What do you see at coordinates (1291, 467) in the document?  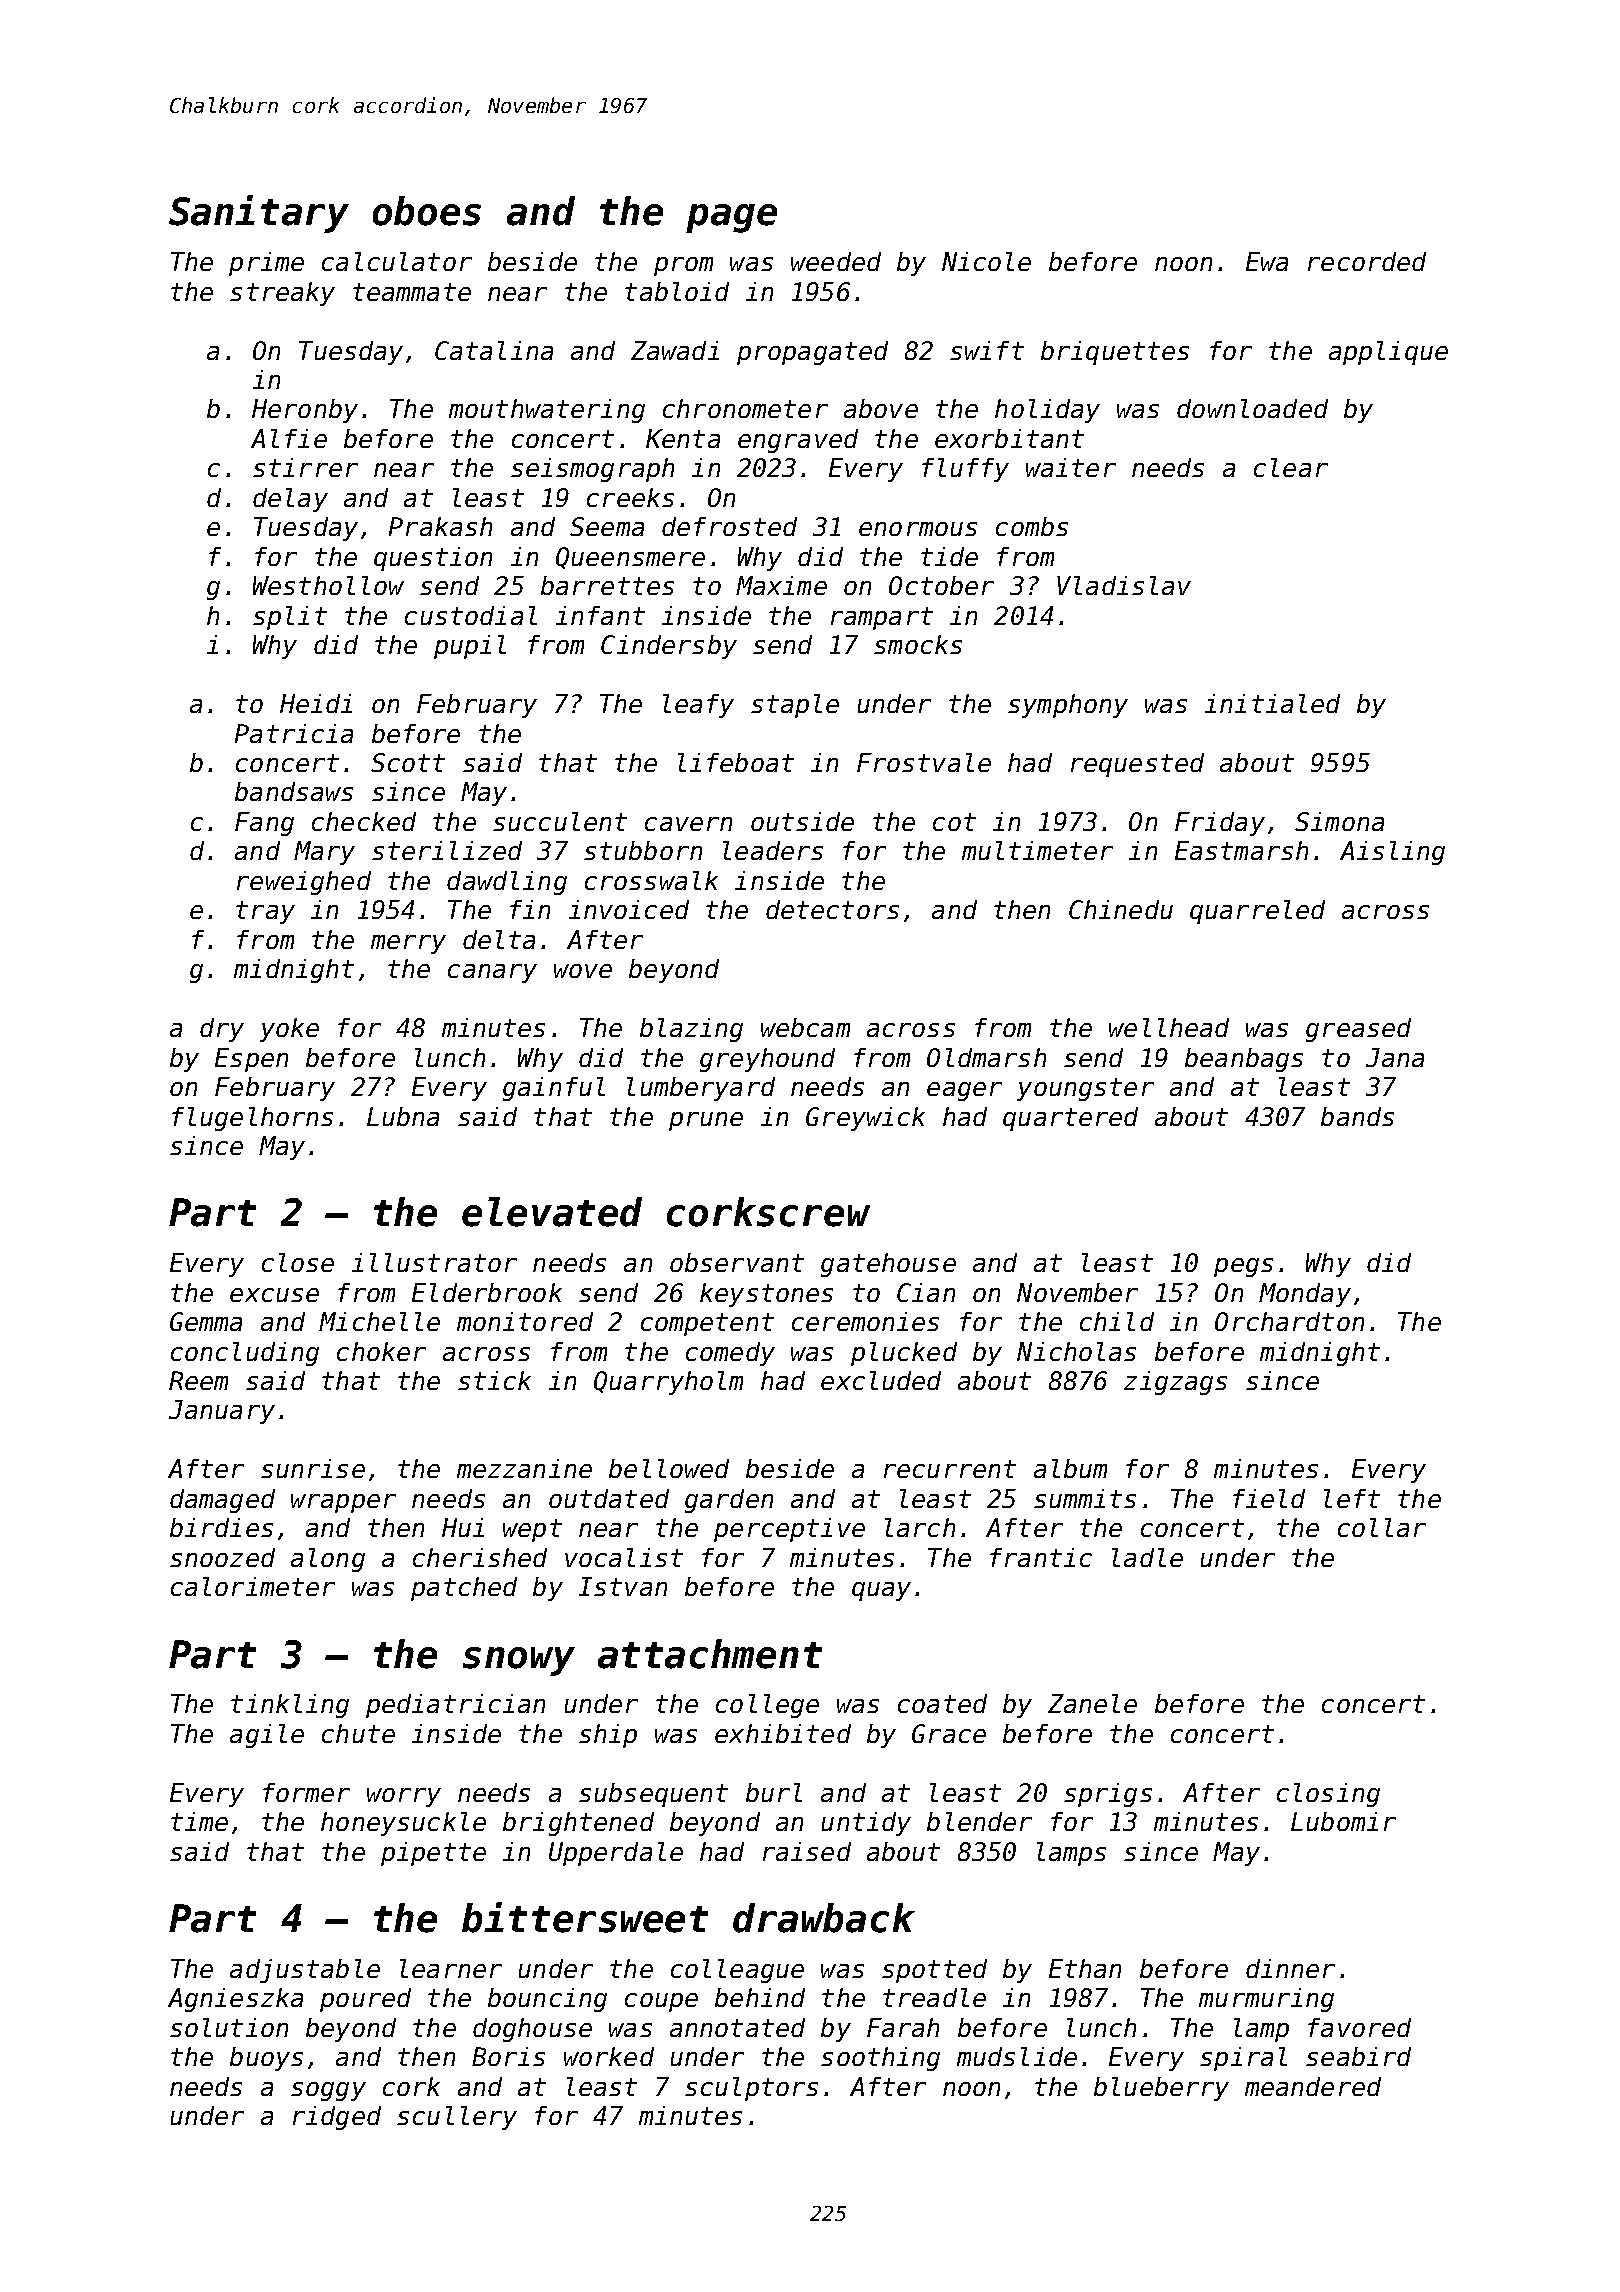 I see `clear` at bounding box center [1291, 467].
